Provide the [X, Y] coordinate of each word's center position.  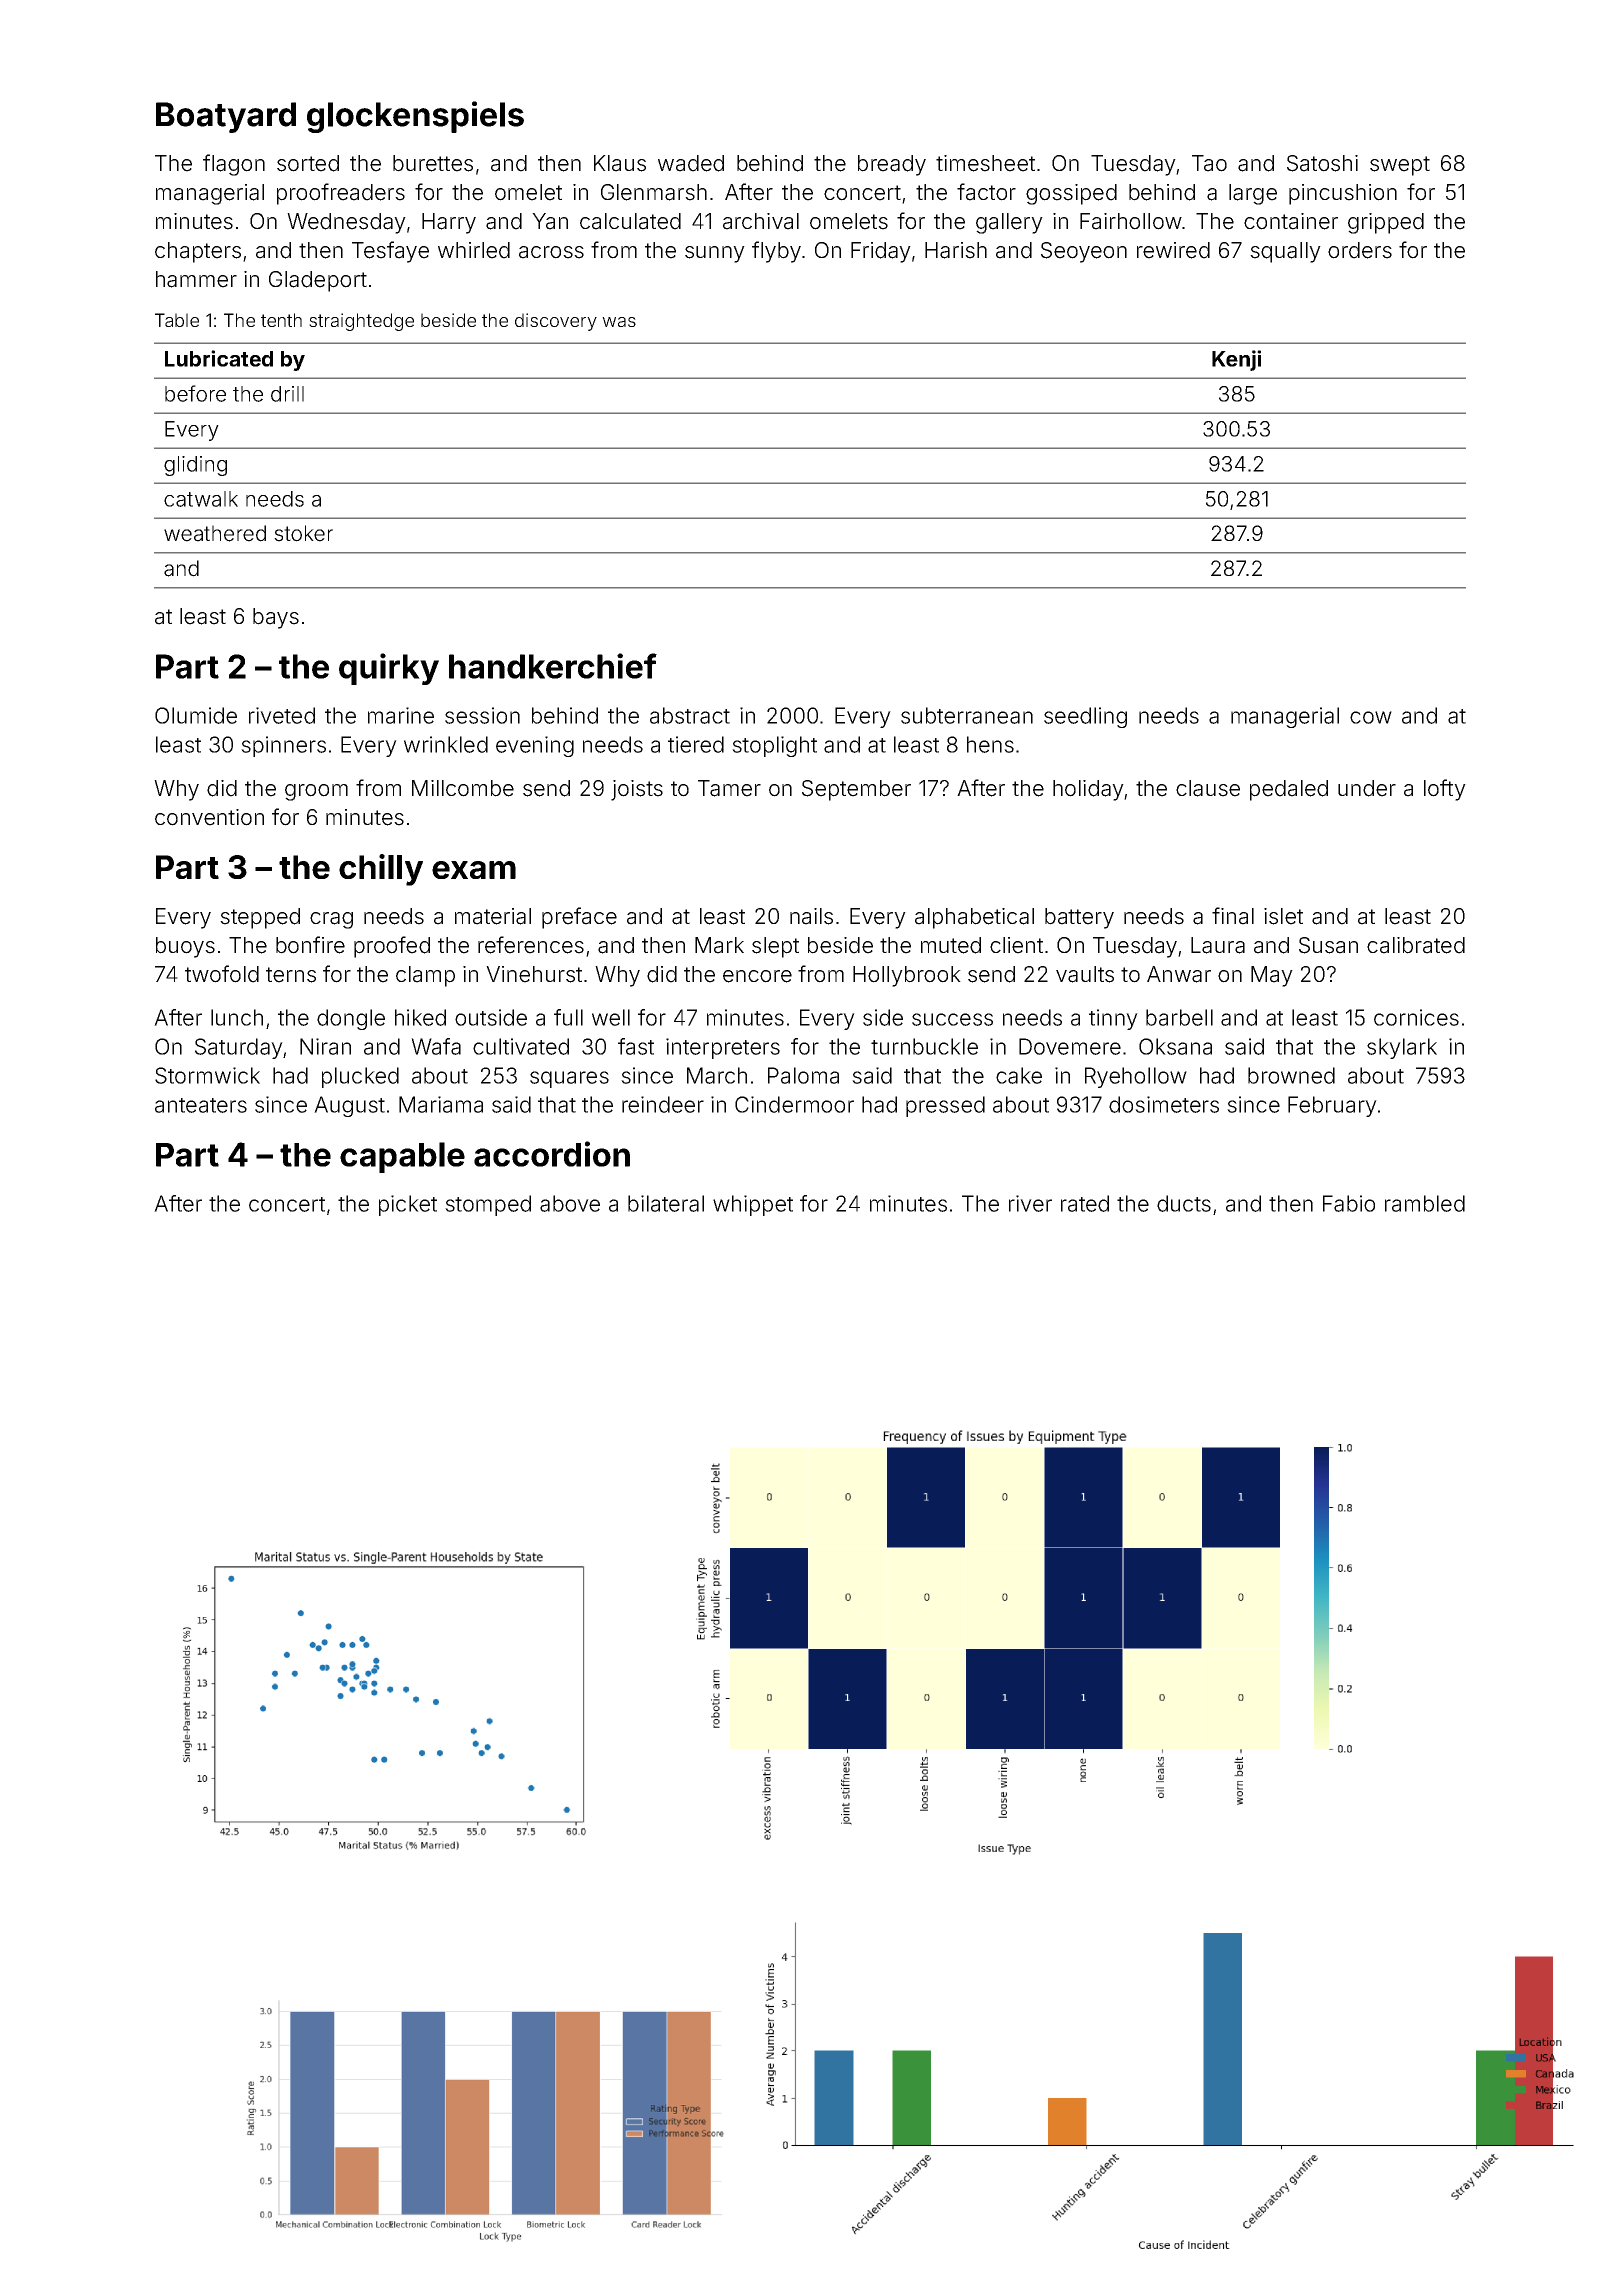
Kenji [1236, 360]
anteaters [201, 1105]
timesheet [985, 163]
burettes [433, 163]
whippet [753, 1205]
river [1030, 1203]
